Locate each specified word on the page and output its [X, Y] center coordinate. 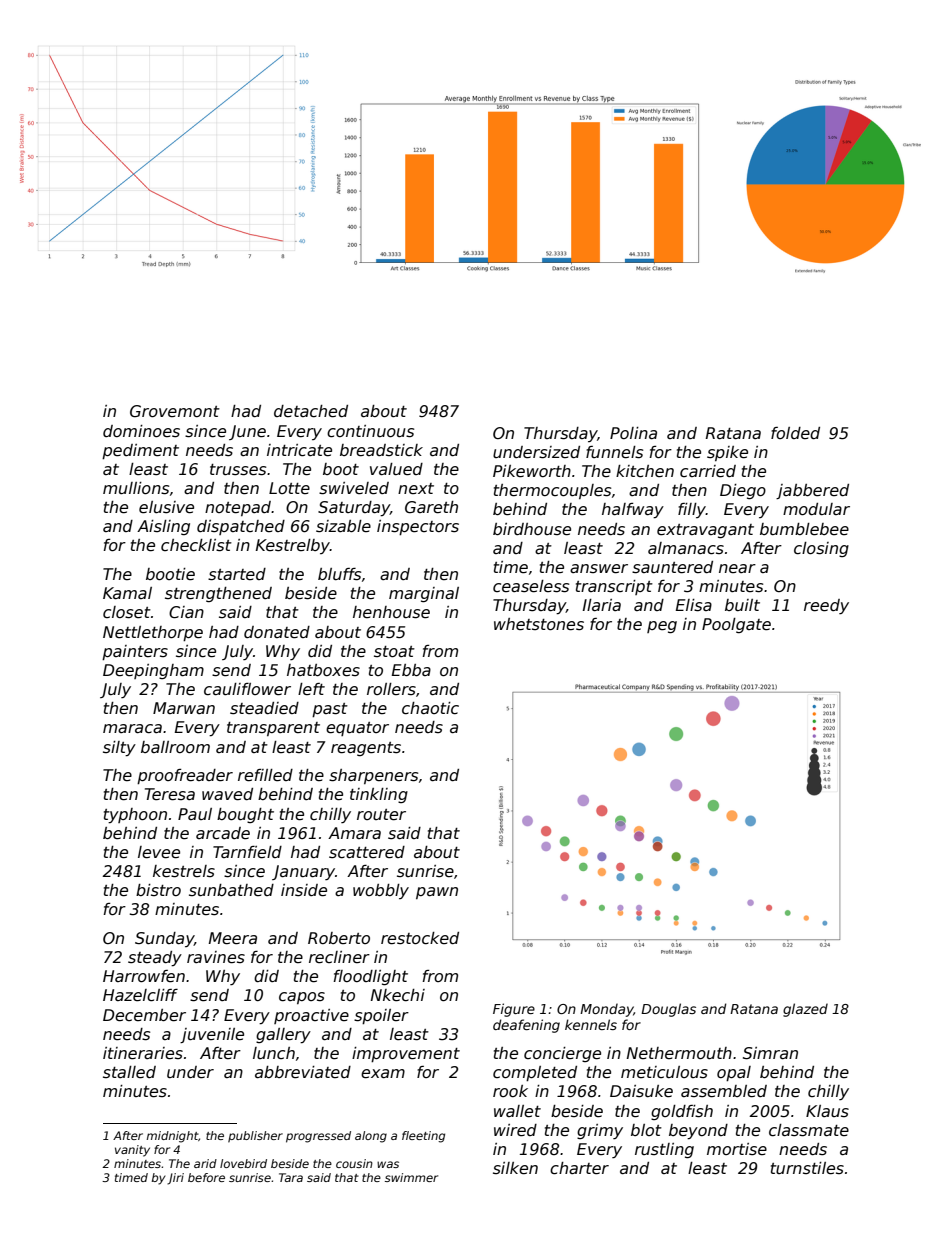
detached [311, 411]
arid [205, 1163]
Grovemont [175, 411]
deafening [526, 1026]
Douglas [668, 1010]
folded [795, 433]
